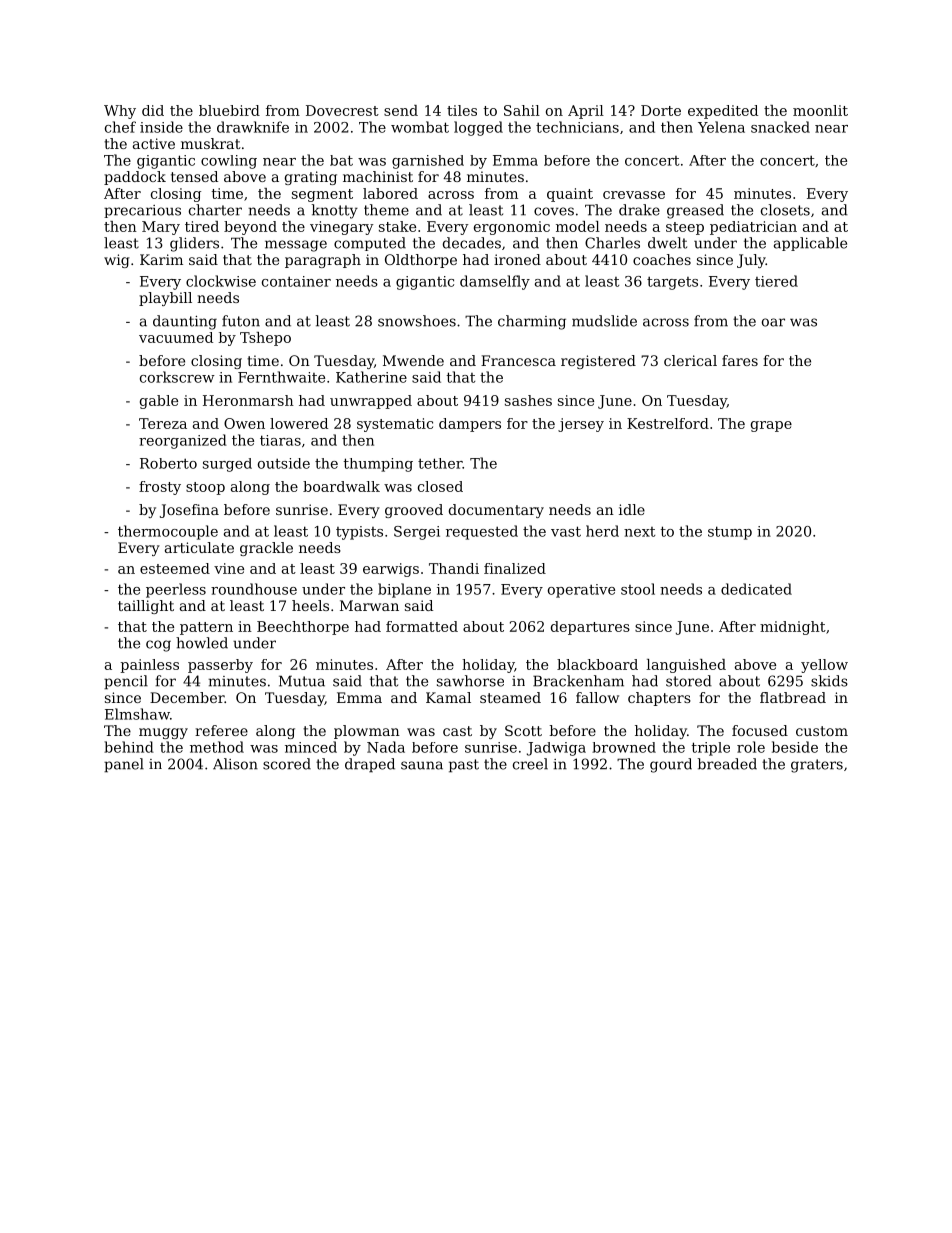  What do you see at coordinates (160, 488) in the document?
I see `frosty` at bounding box center [160, 488].
